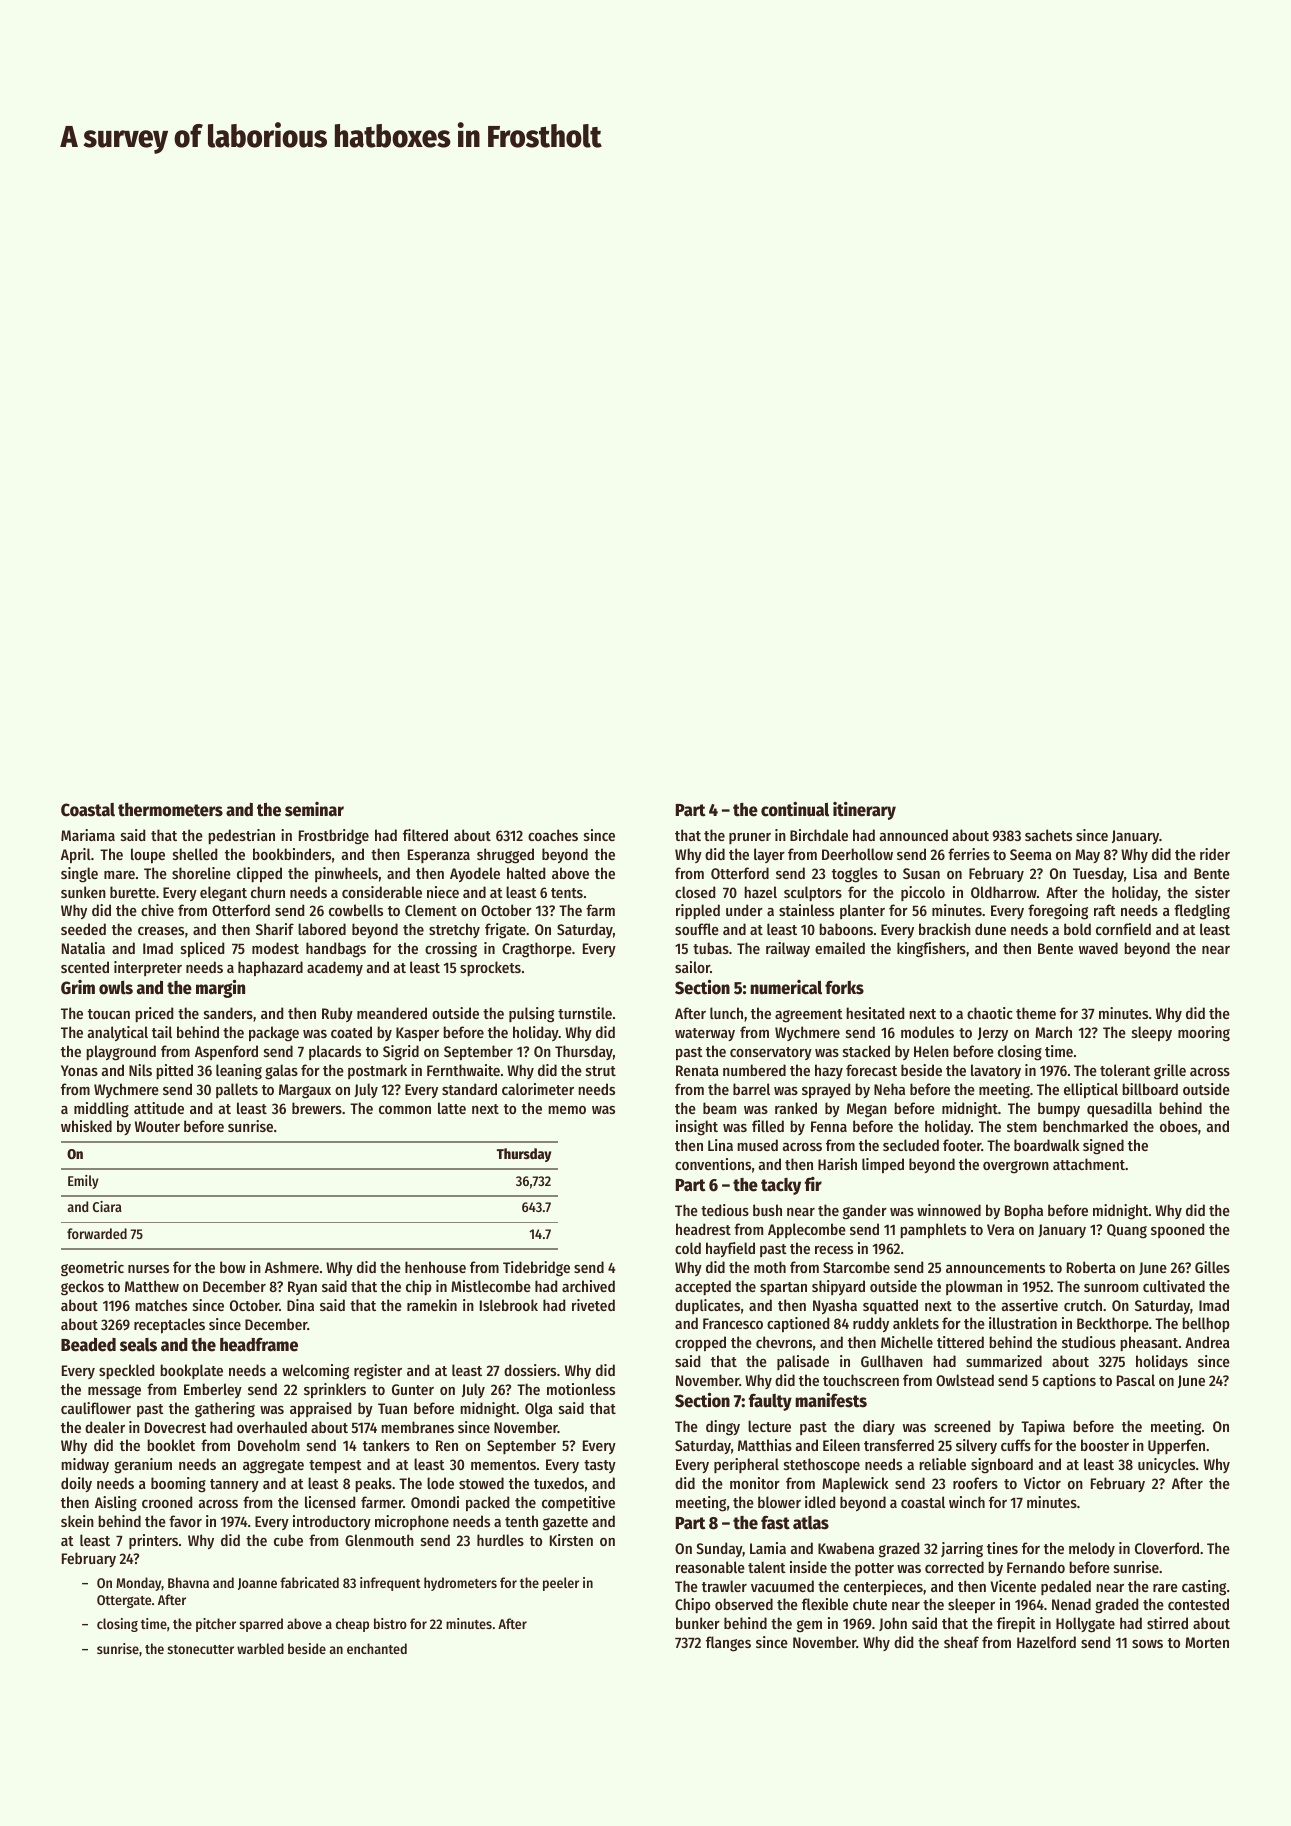 This screenshot has width=1291, height=1826. What do you see at coordinates (990, 929) in the screenshot?
I see `dune` at bounding box center [990, 929].
